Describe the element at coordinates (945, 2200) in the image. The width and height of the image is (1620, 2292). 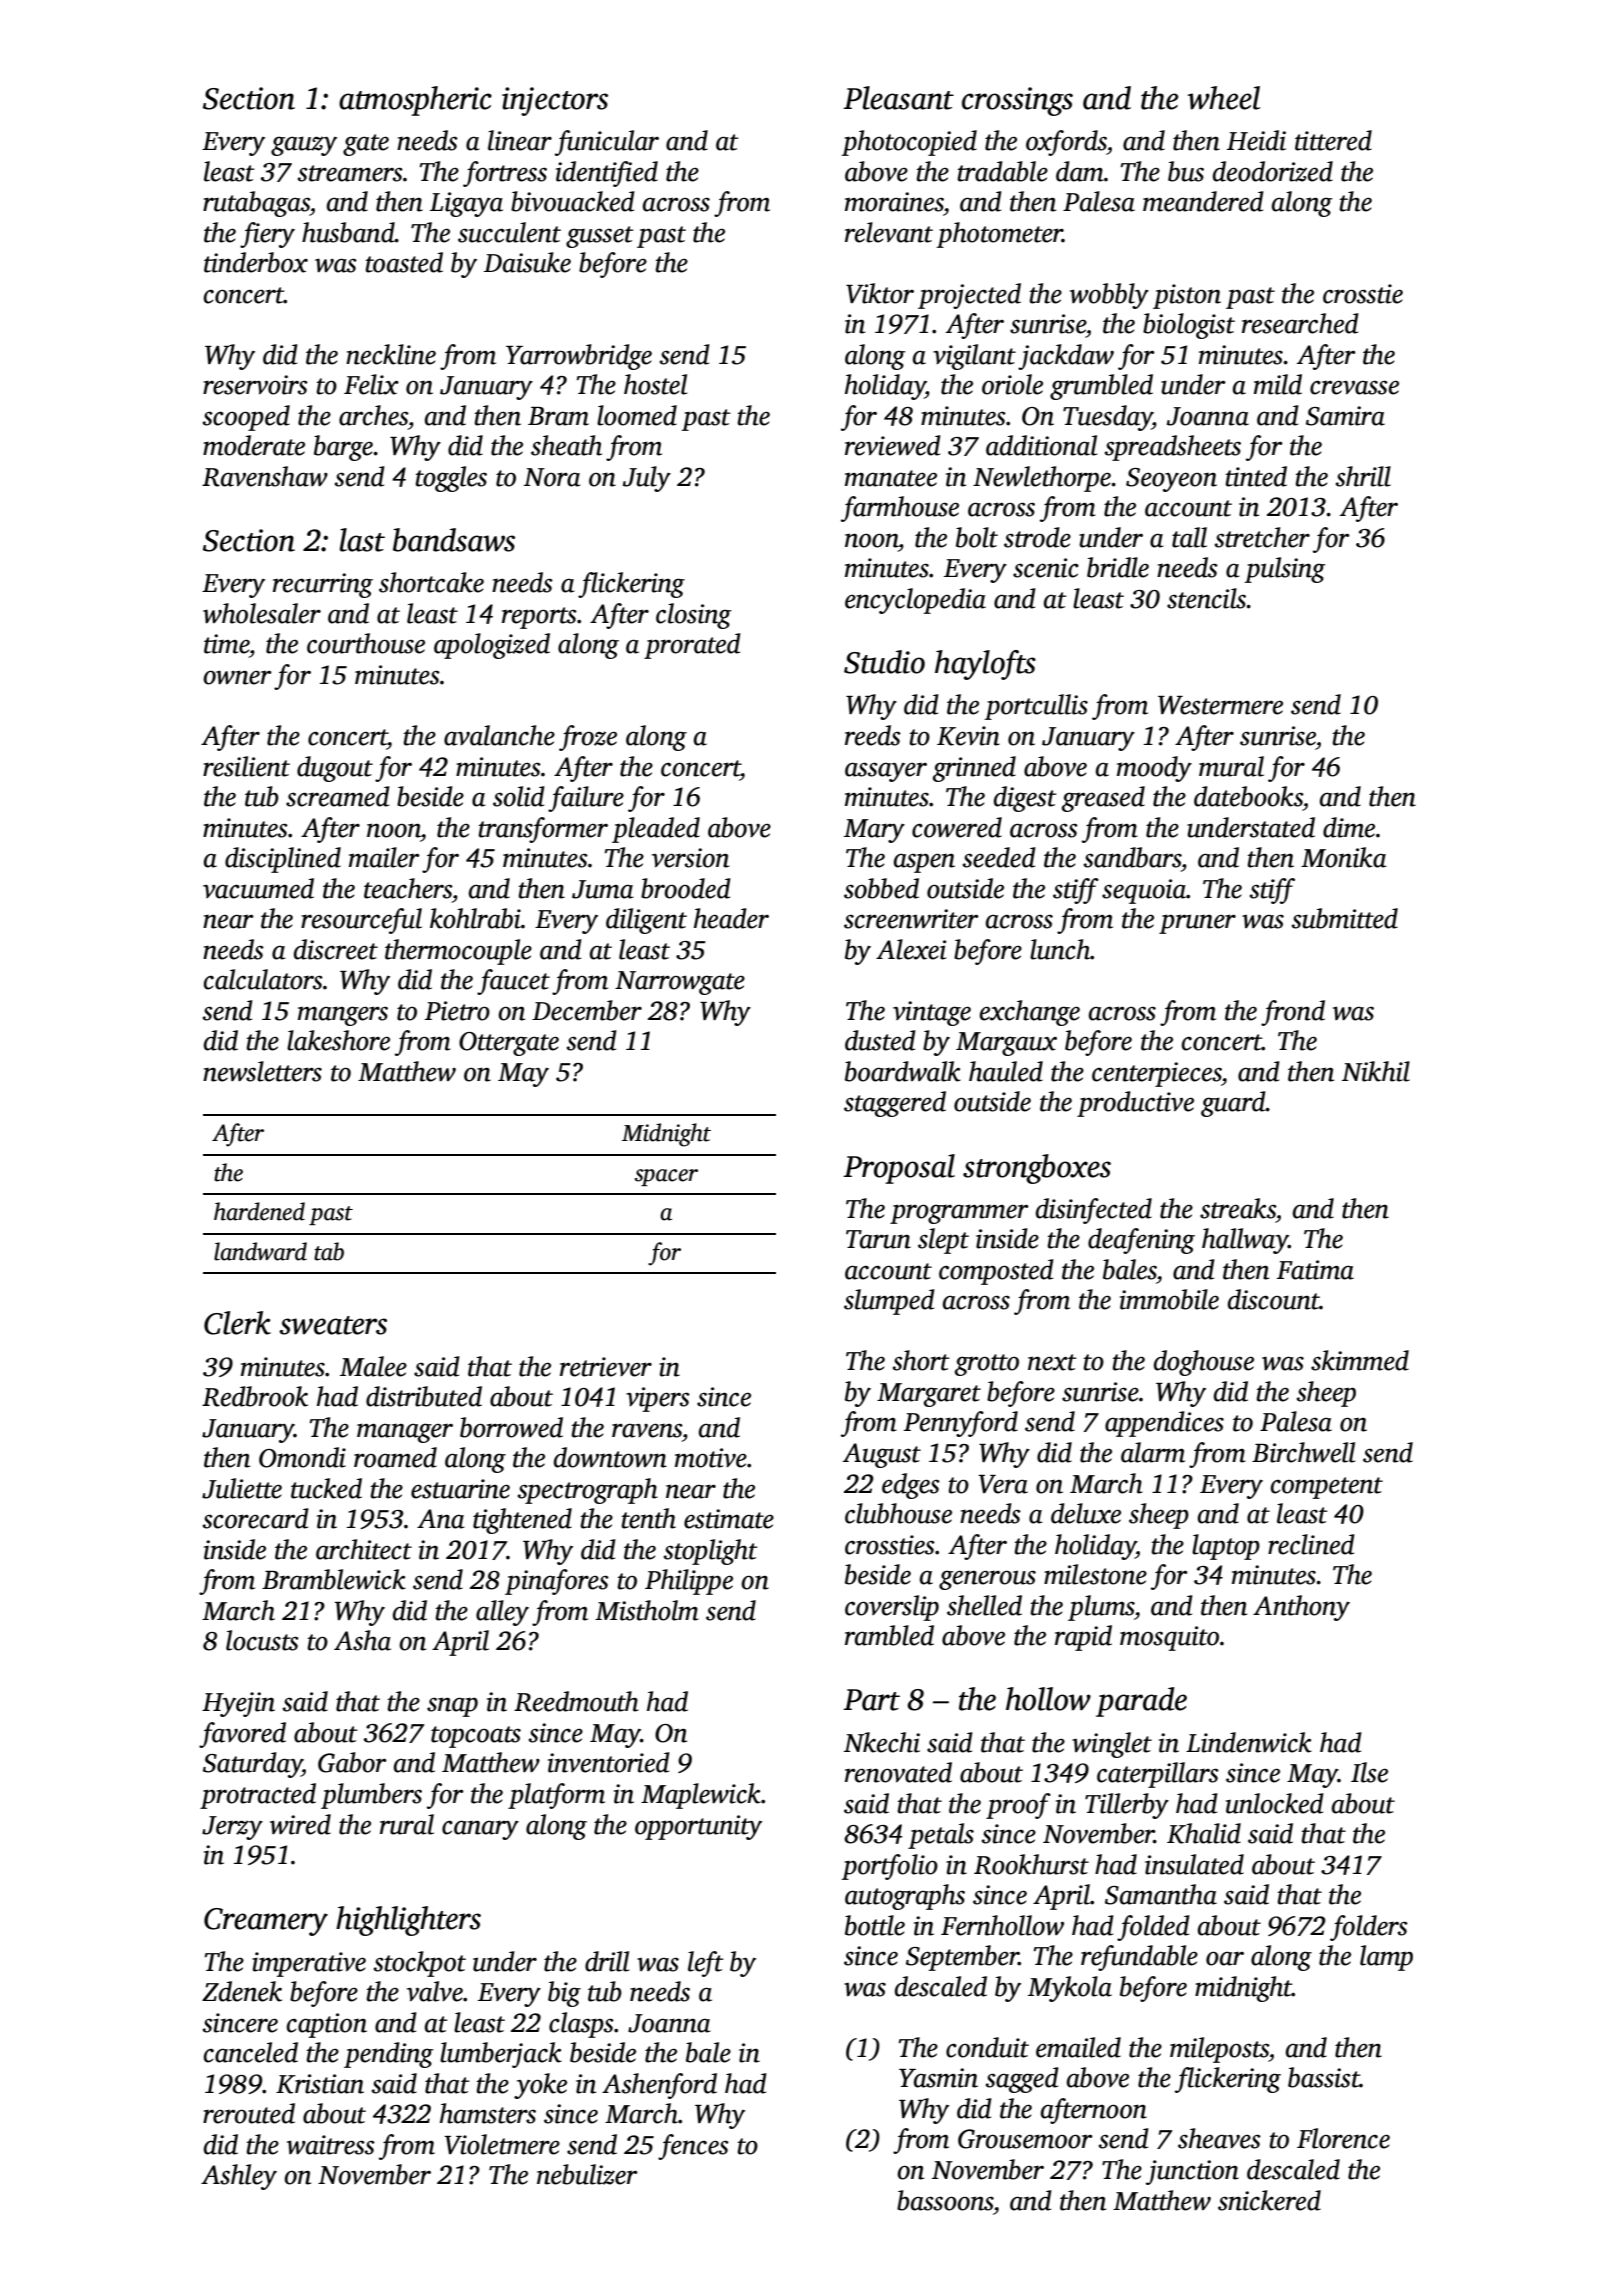
I see `bassoons` at that location.
